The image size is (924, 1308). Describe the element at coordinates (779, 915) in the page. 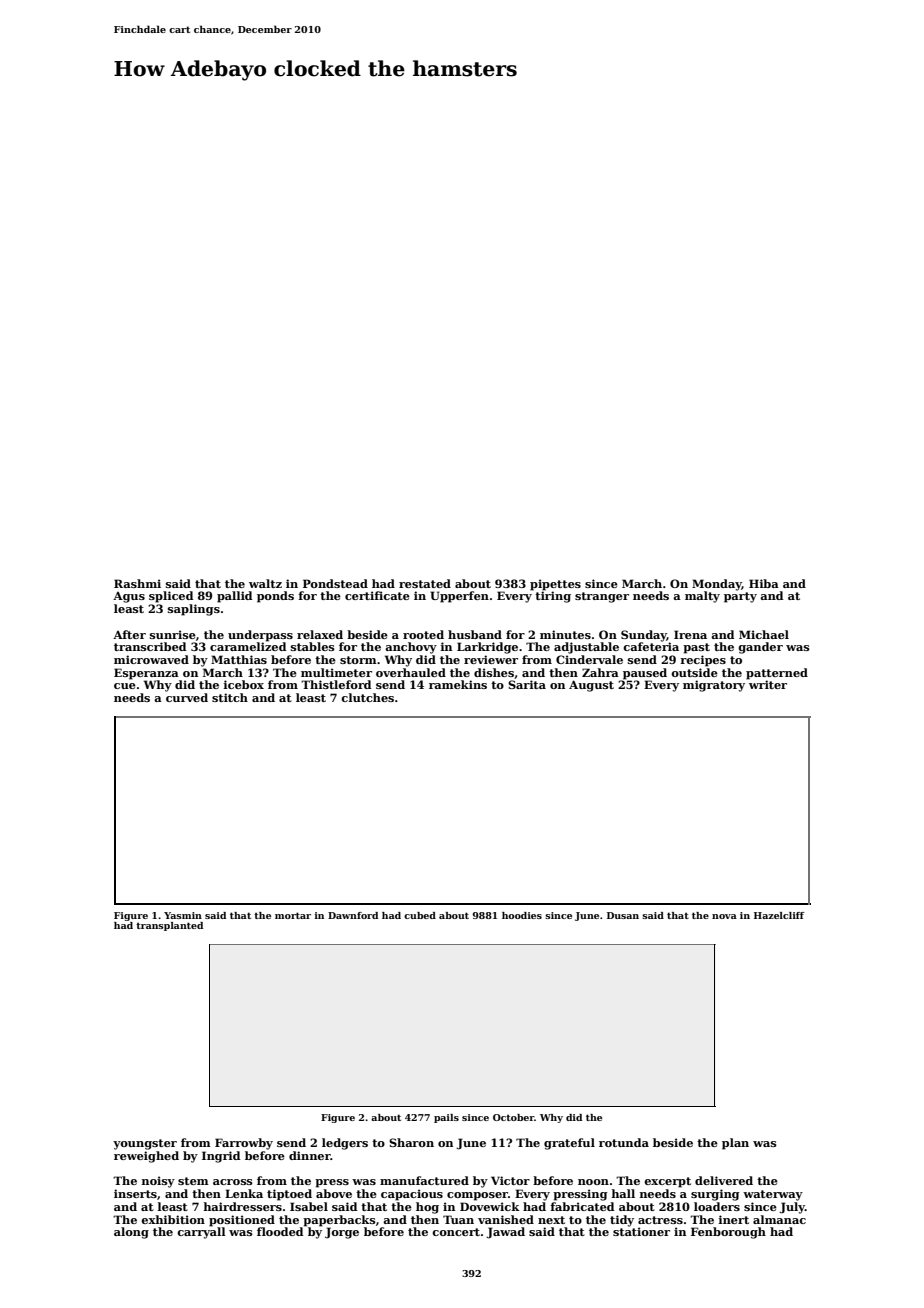

I see `Hazelcliff` at that location.
